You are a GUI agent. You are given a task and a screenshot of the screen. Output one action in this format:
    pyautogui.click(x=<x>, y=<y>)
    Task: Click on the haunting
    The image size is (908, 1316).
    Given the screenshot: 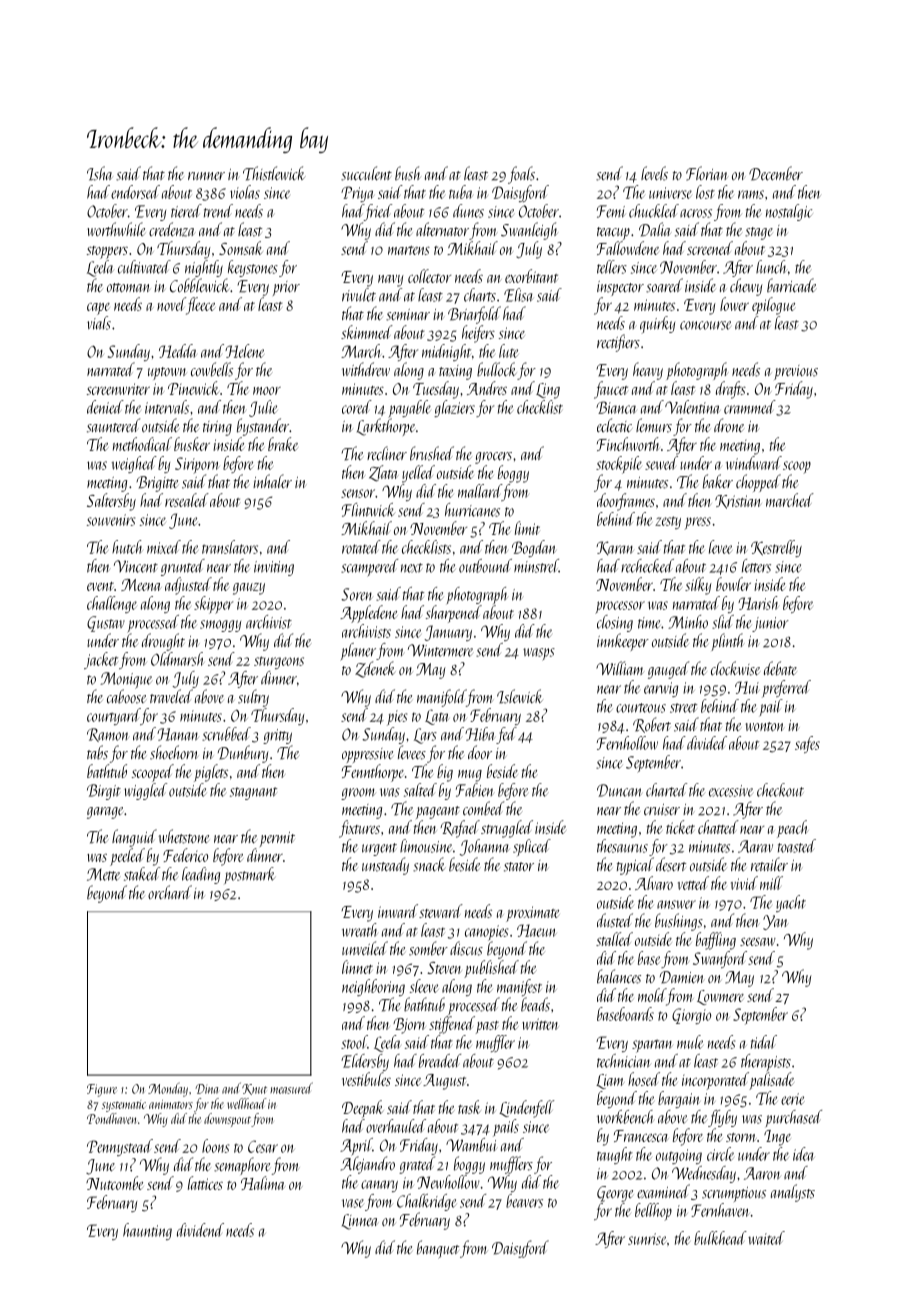 What is the action you would take?
    pyautogui.click(x=147, y=1231)
